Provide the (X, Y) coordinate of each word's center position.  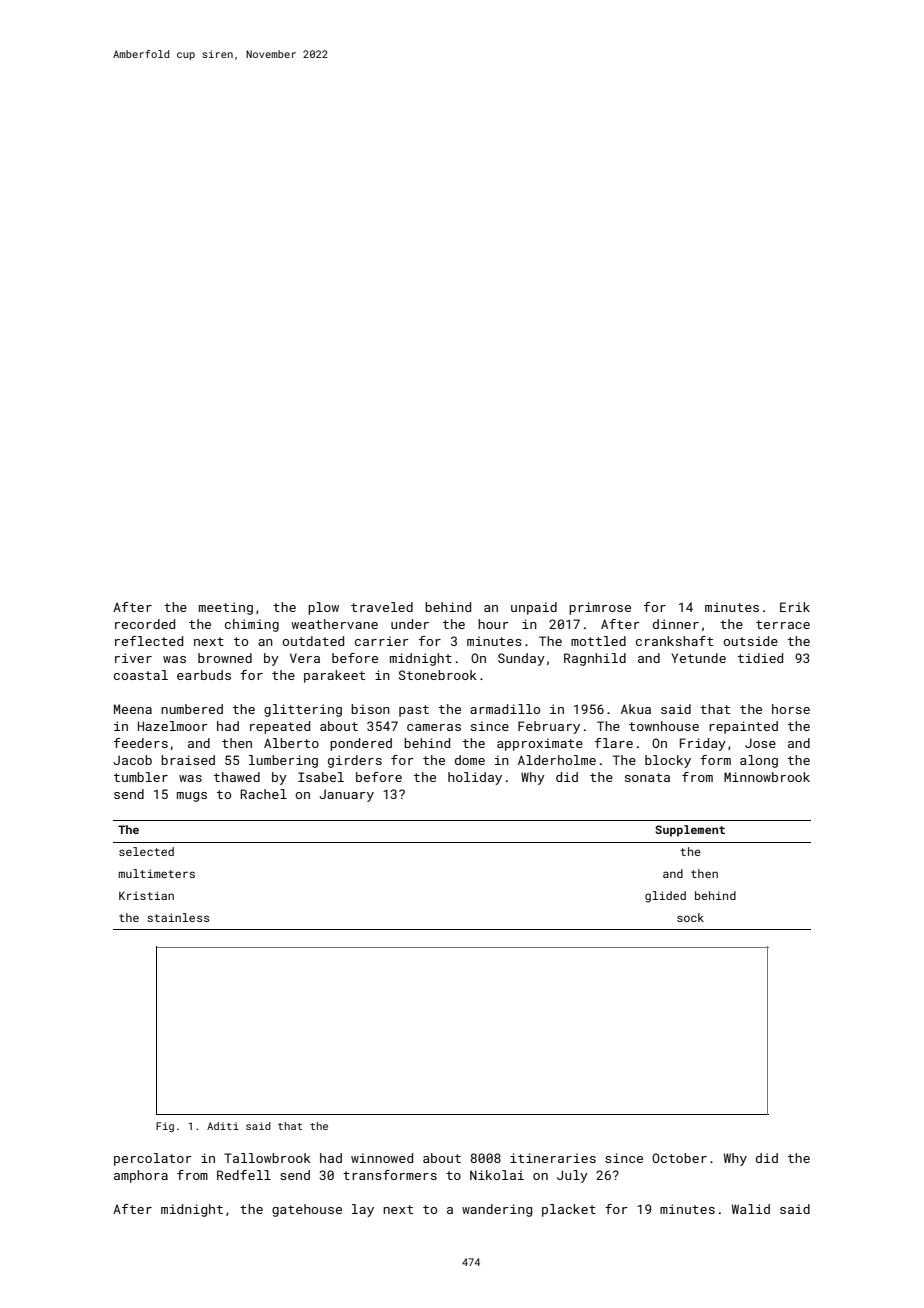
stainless (178, 917)
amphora (141, 1176)
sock (690, 917)
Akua (636, 709)
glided (665, 897)
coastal (141, 675)
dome (470, 760)
